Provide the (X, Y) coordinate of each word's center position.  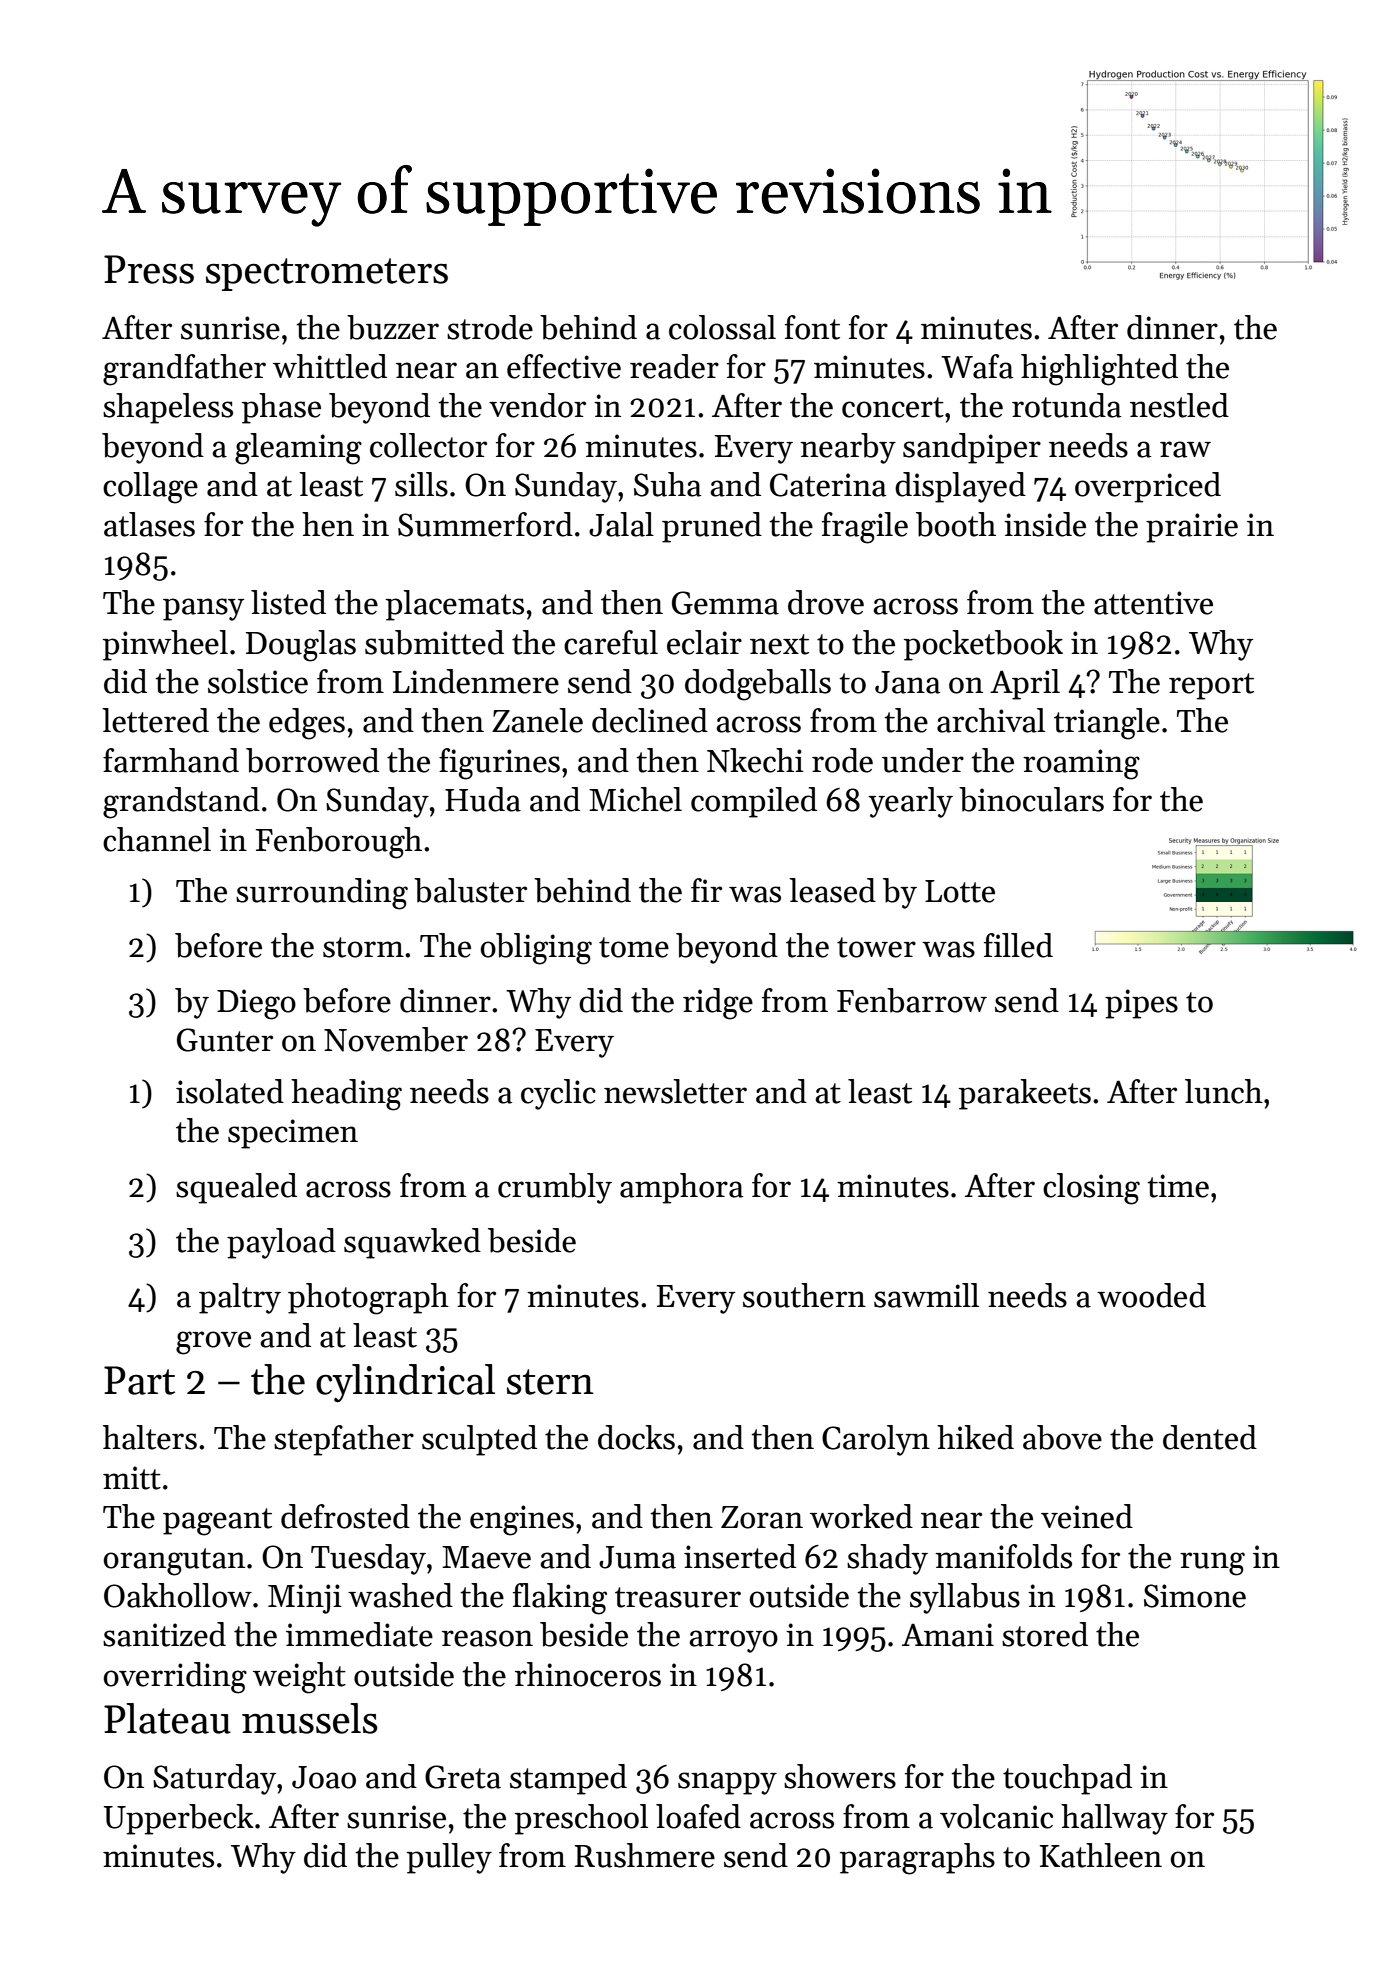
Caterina (828, 485)
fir (706, 890)
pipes (1141, 1004)
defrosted (345, 1516)
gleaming (298, 449)
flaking (560, 1599)
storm (363, 947)
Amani (948, 1635)
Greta (463, 1777)
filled (1018, 945)
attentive (1153, 603)
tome (634, 947)
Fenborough (339, 843)
